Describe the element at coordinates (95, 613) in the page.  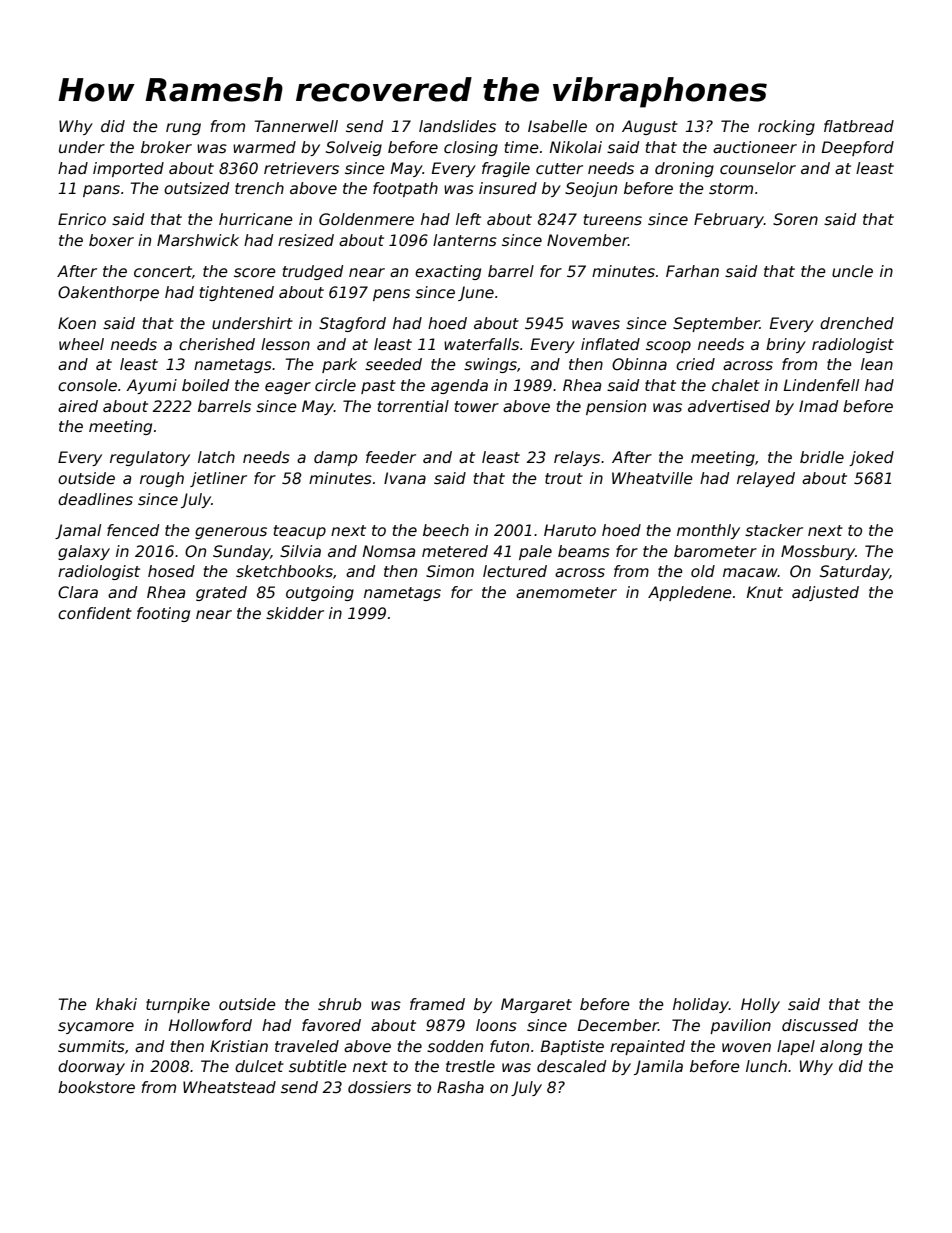
I see `confident` at that location.
